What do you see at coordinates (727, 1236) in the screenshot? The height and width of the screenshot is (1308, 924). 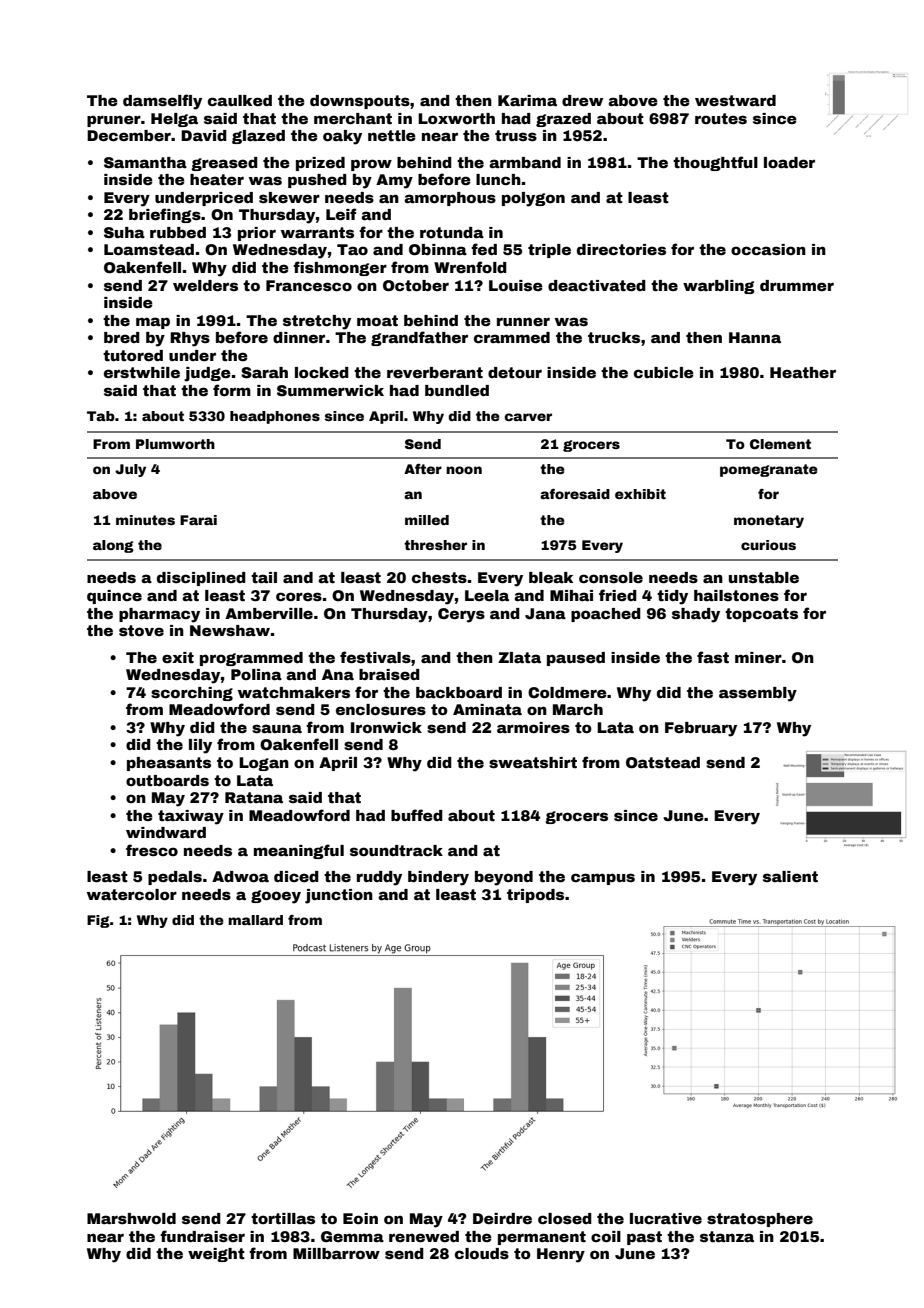 I see `stanza` at bounding box center [727, 1236].
